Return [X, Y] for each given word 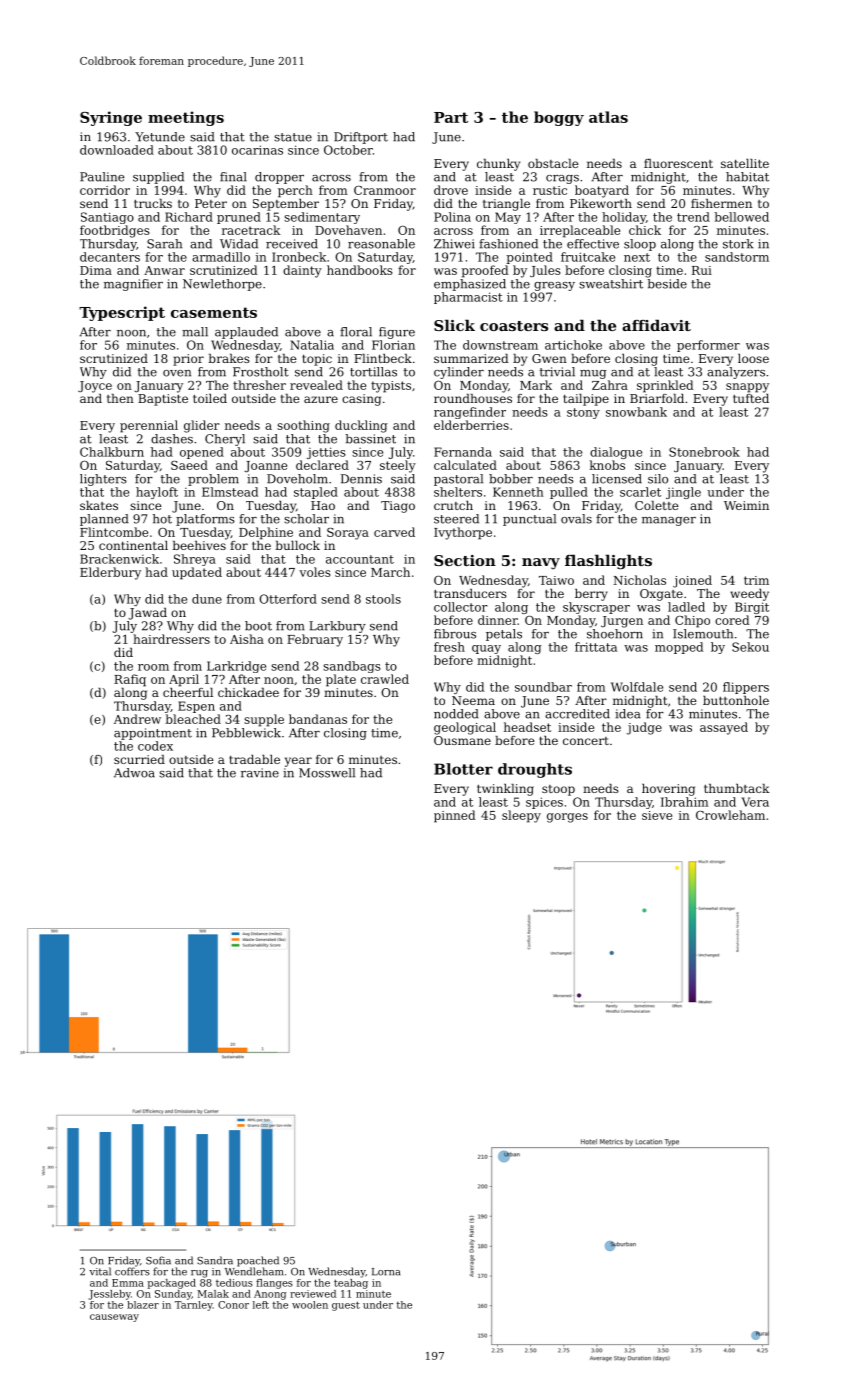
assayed [724, 728]
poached [258, 1261]
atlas [608, 117]
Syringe [111, 118]
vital [100, 1271]
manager [669, 521]
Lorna [386, 1272]
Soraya [348, 534]
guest [346, 1306]
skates [99, 505]
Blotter [463, 769]
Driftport [361, 138]
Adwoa [134, 773]
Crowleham [730, 815]
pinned [455, 816]
